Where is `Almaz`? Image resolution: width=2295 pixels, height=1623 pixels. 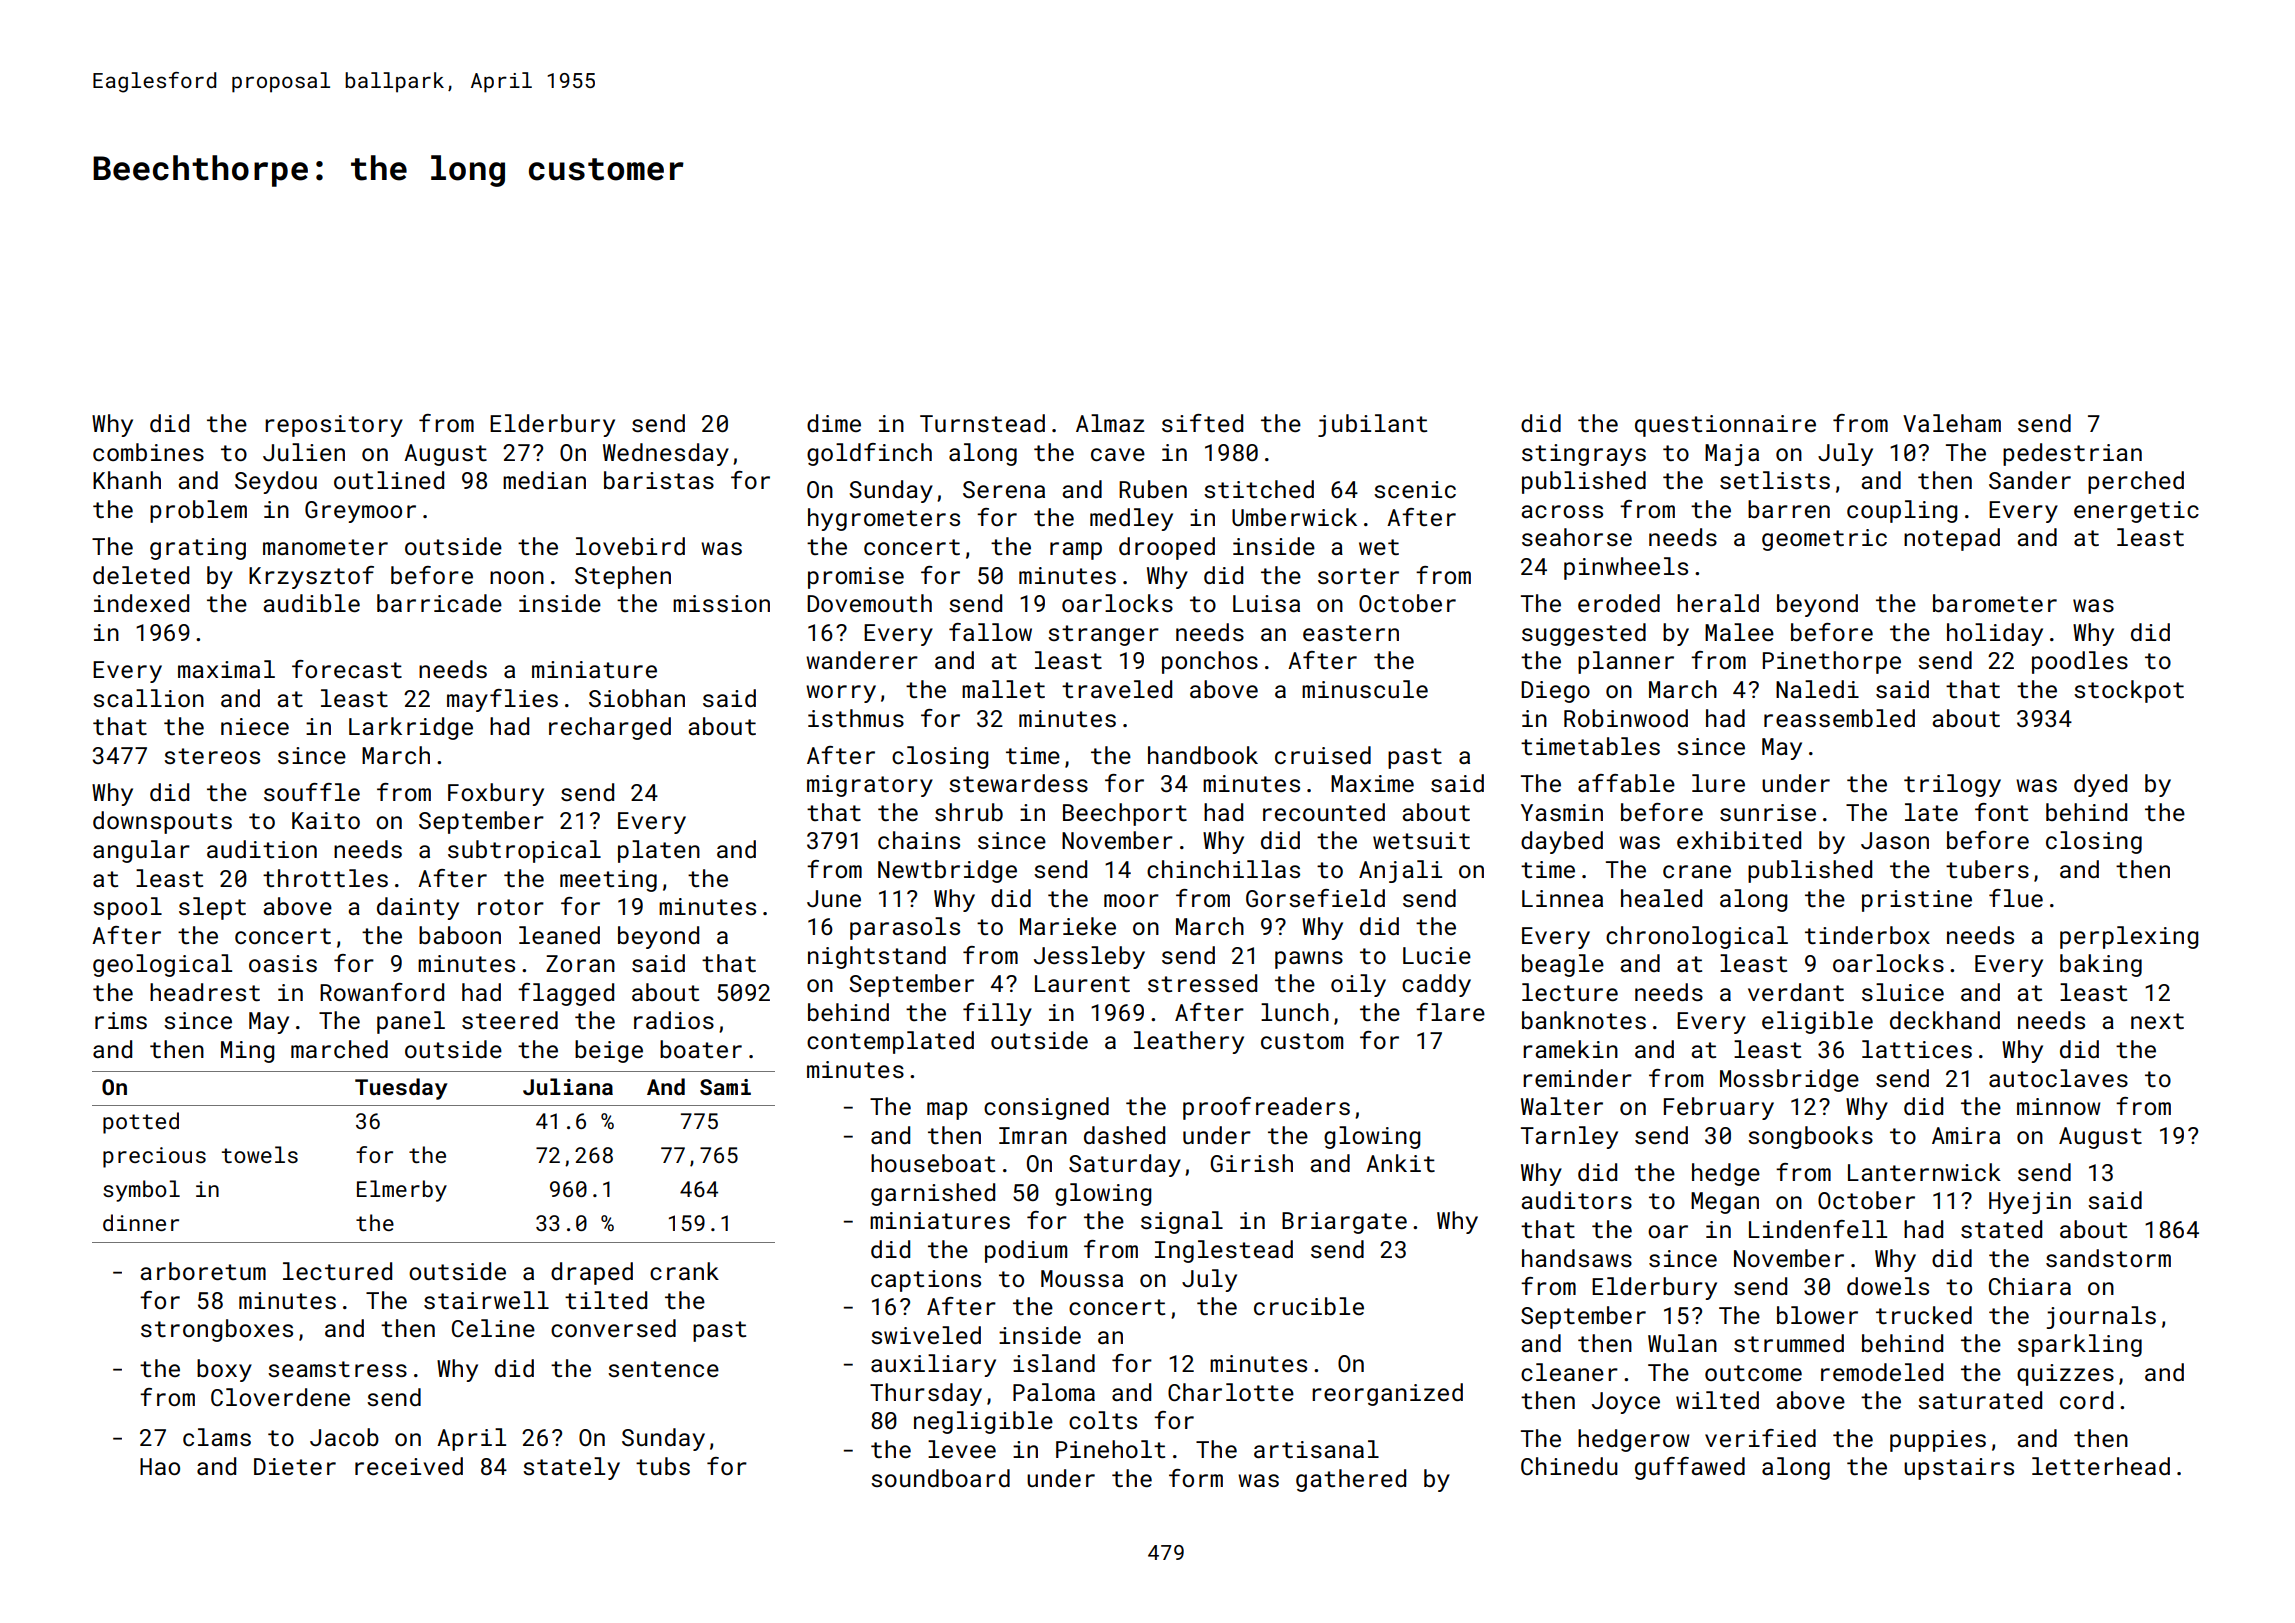 Almaz is located at coordinates (1110, 423).
